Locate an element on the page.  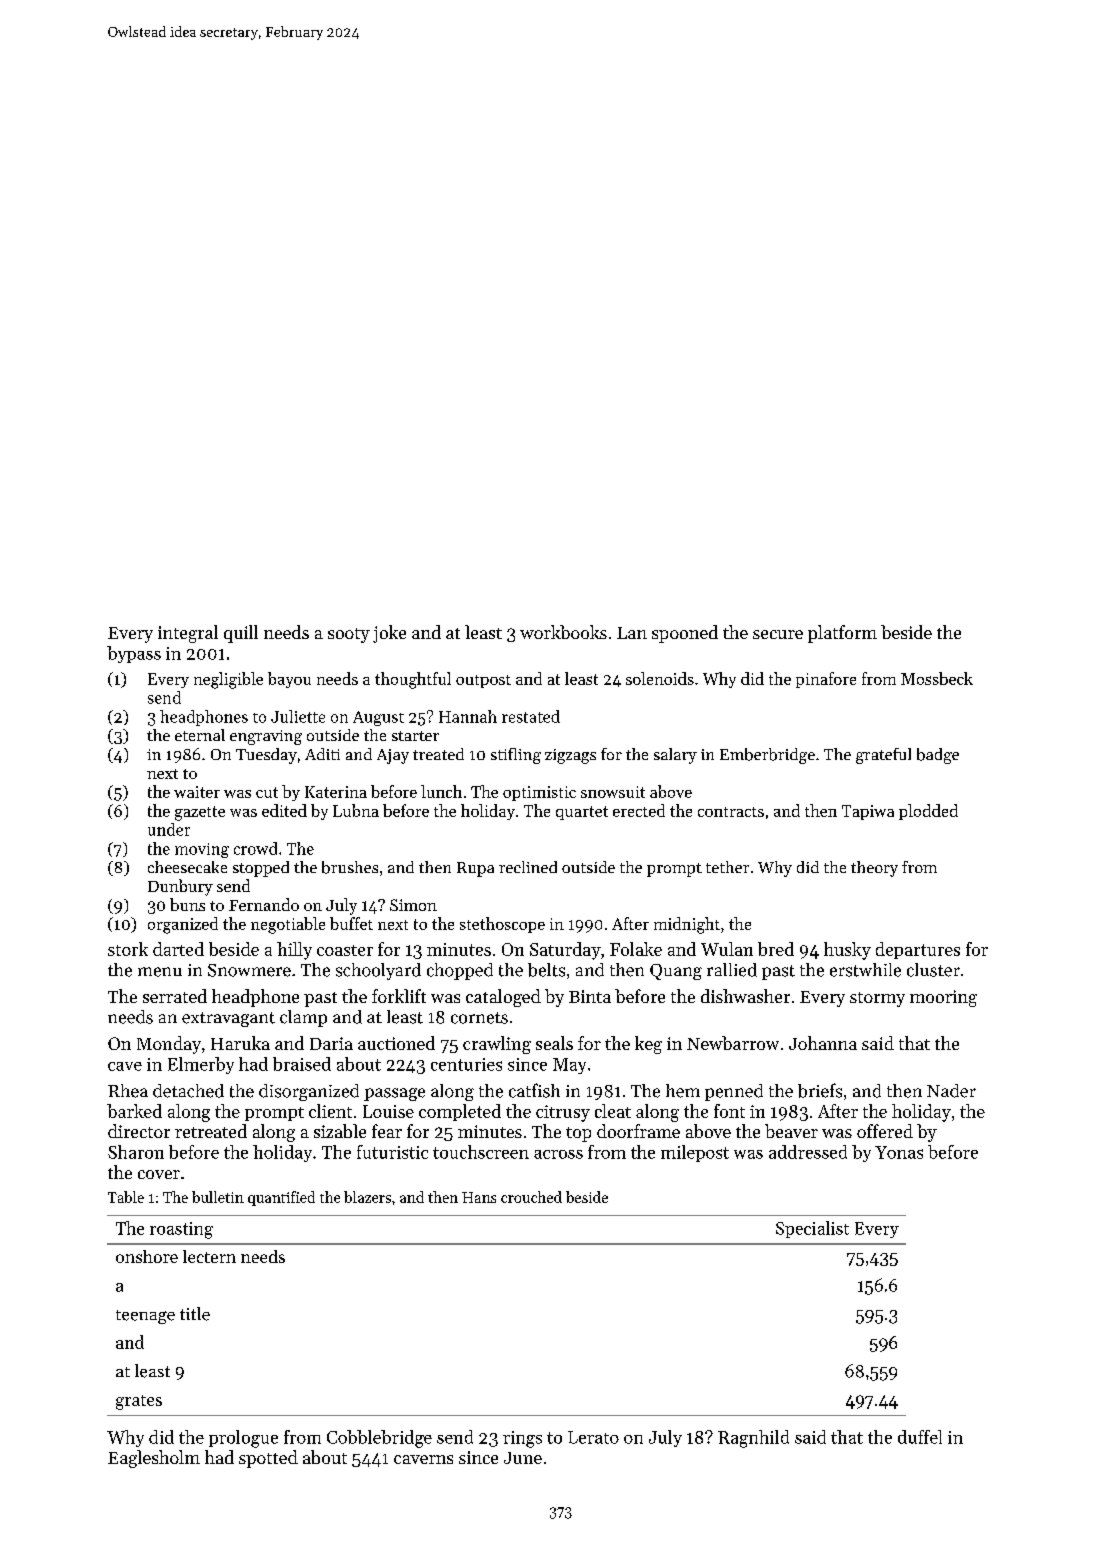
reclined is located at coordinates (528, 867).
